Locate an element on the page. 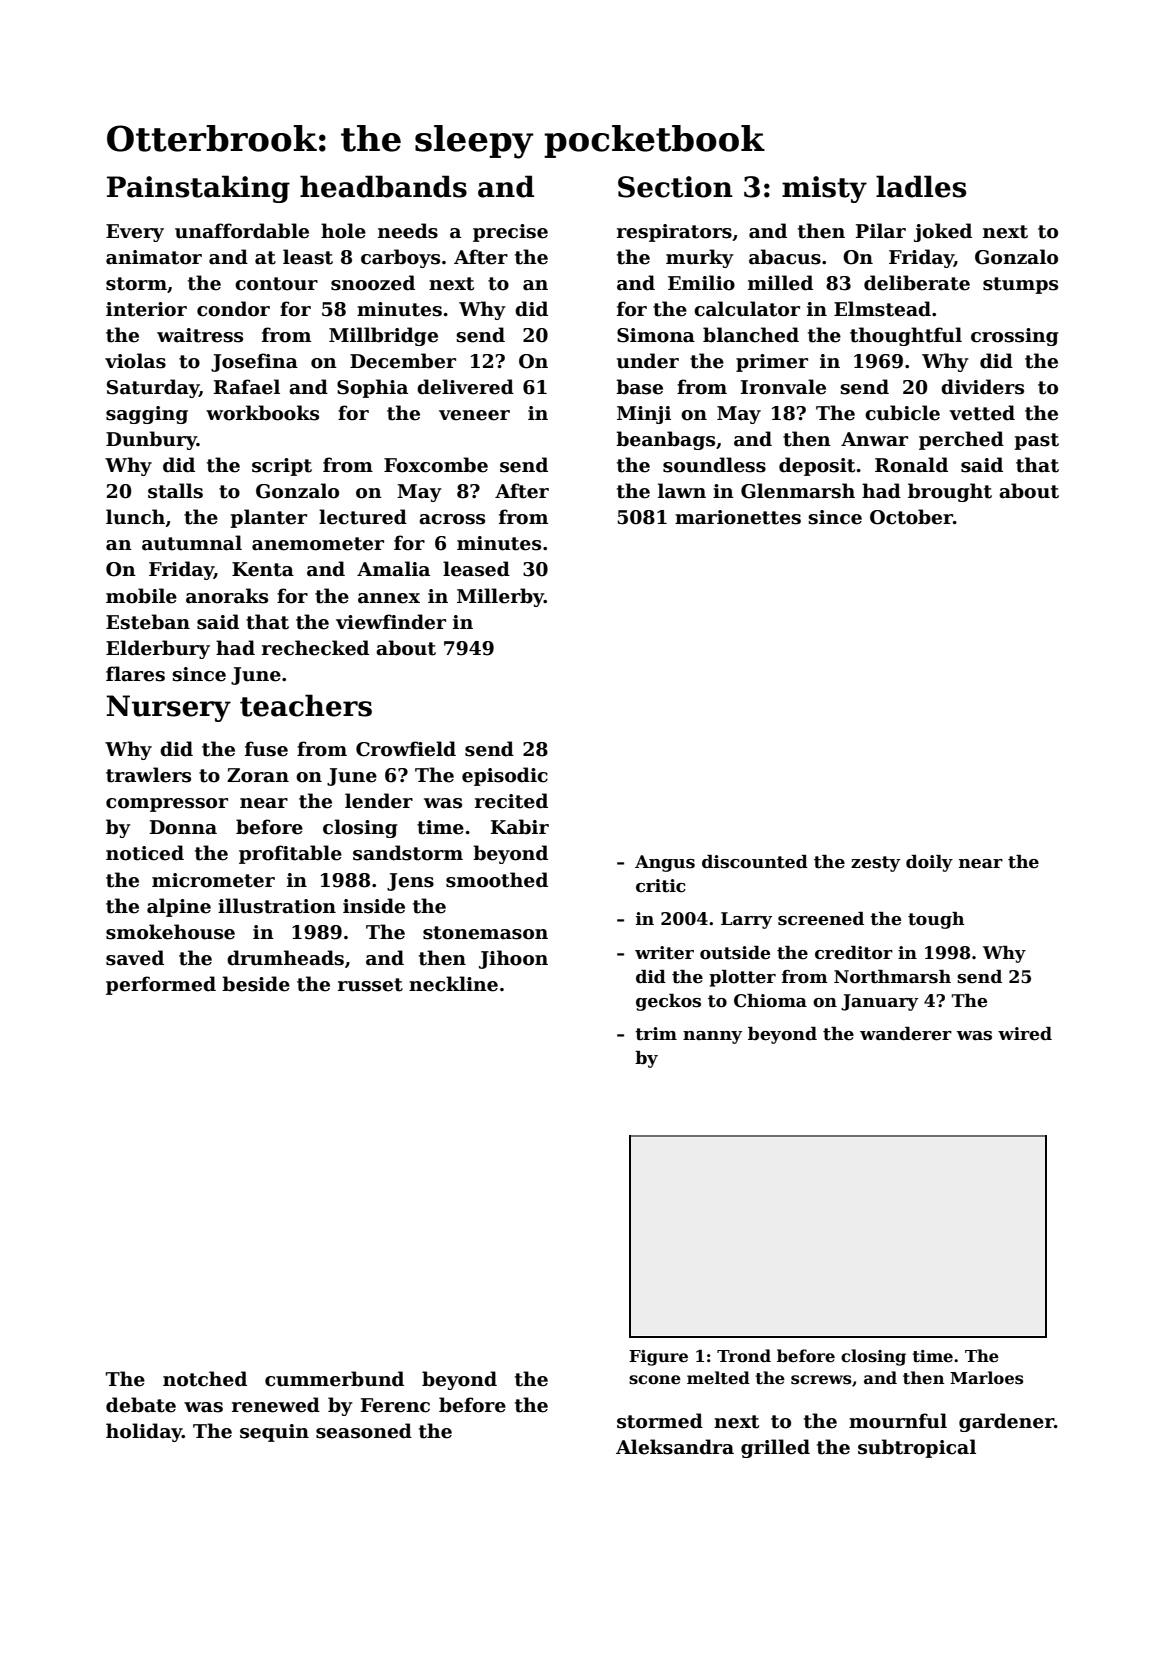 Image resolution: width=1165 pixels, height=1654 pixels. Jihoon is located at coordinates (513, 959).
